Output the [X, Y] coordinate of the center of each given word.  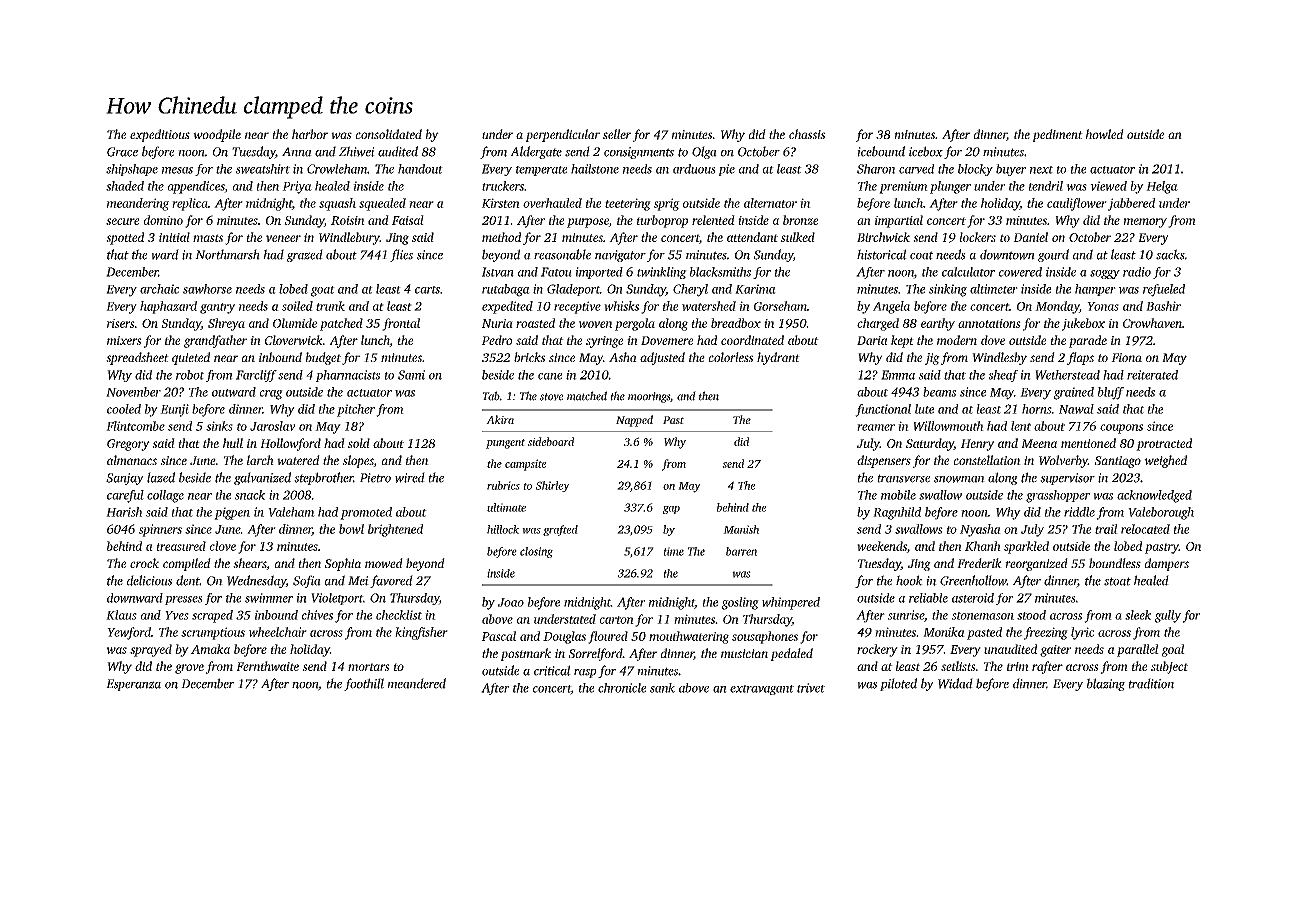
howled [1105, 134]
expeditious [160, 135]
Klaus [121, 615]
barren [741, 551]
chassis [807, 134]
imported [599, 273]
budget [323, 358]
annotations [989, 323]
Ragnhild [897, 513]
